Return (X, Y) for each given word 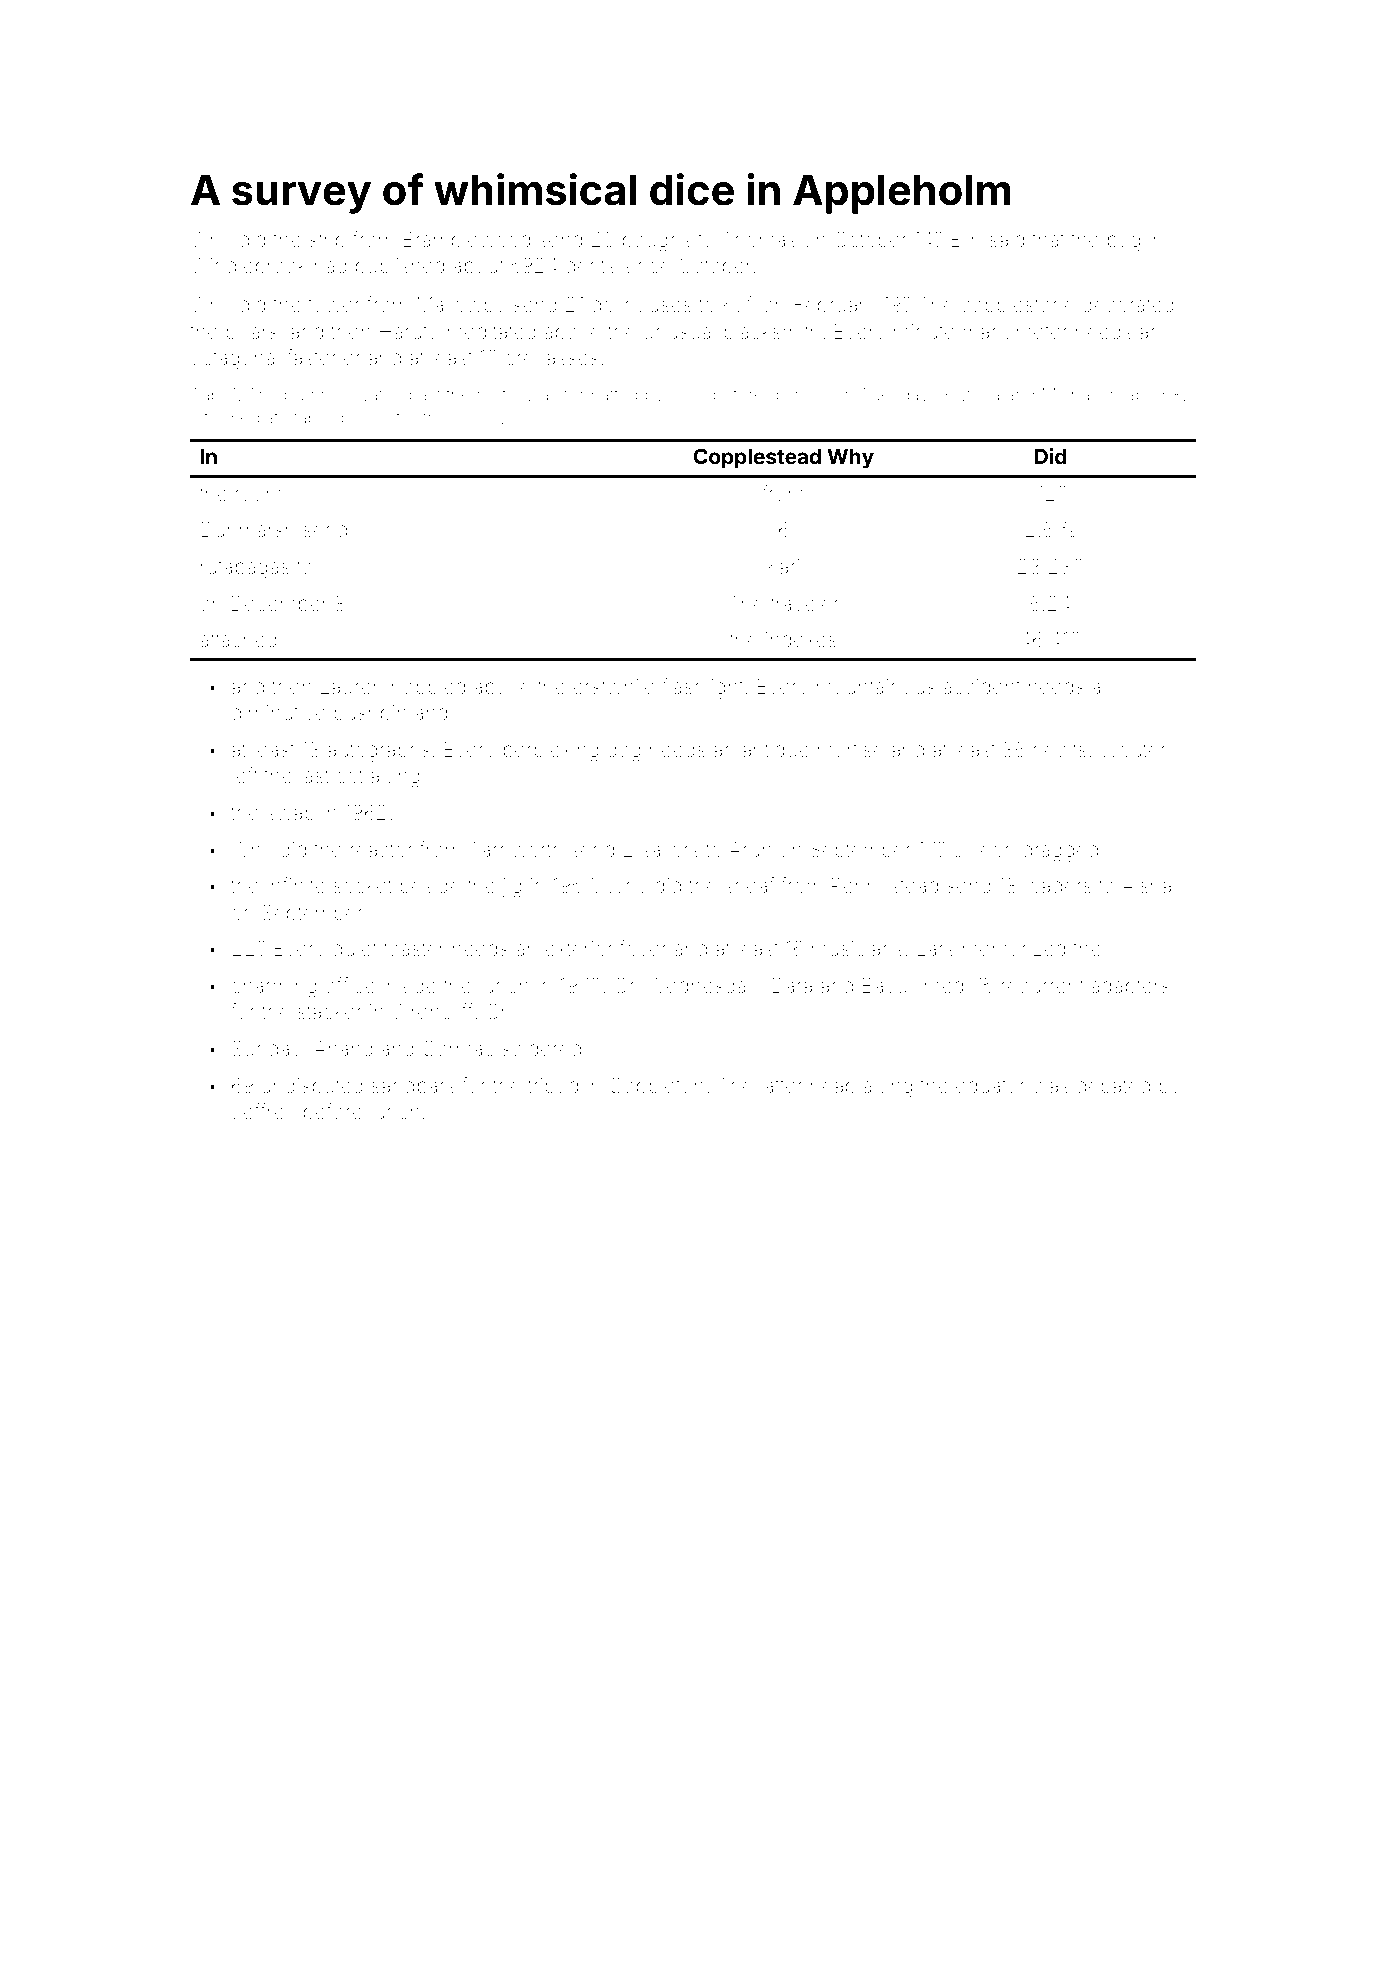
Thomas (759, 239)
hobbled (428, 687)
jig (512, 888)
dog (624, 752)
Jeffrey (264, 1113)
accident (982, 686)
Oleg (688, 396)
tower (334, 305)
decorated (1128, 305)
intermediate (239, 417)
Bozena (970, 394)
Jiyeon (984, 852)
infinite (296, 885)
